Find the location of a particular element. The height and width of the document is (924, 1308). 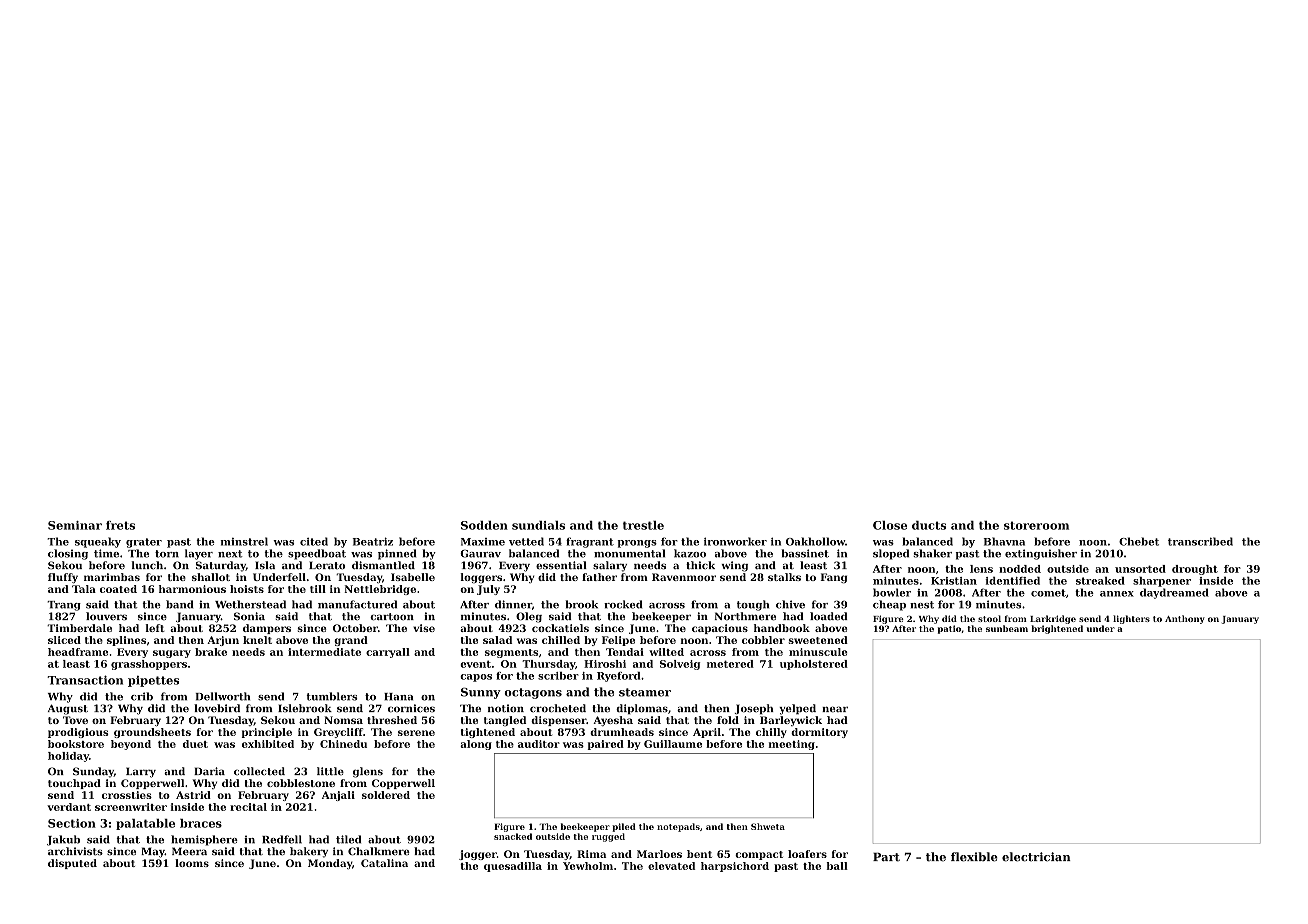

hemisphere is located at coordinates (204, 840).
